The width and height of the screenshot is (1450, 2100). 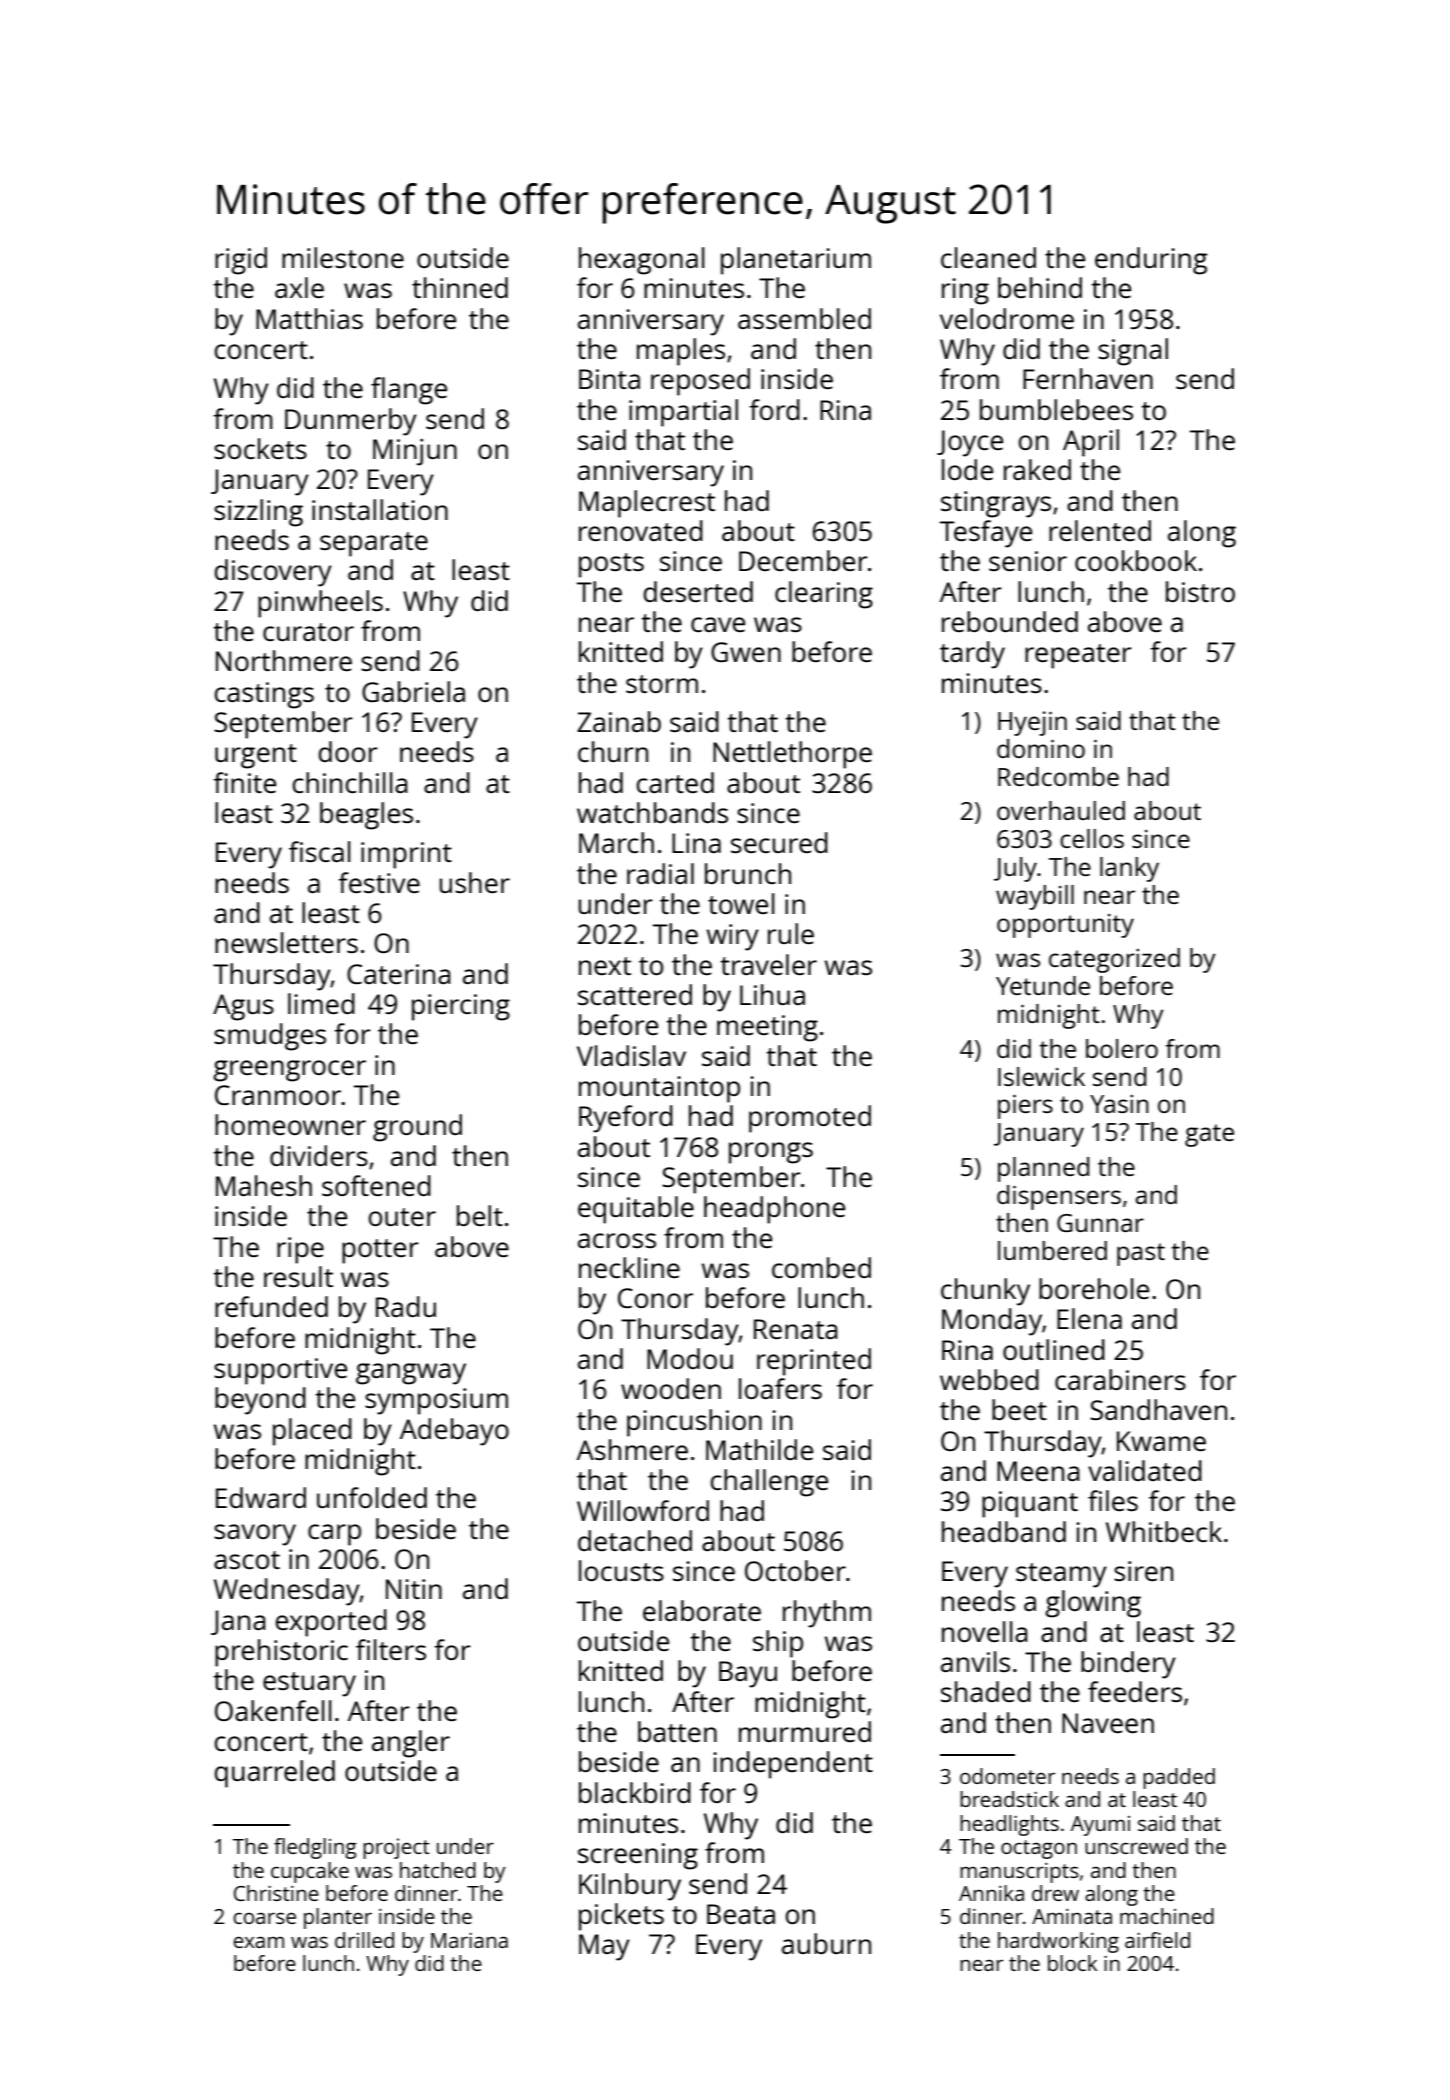 What do you see at coordinates (321, 1003) in the screenshot?
I see `limed` at bounding box center [321, 1003].
